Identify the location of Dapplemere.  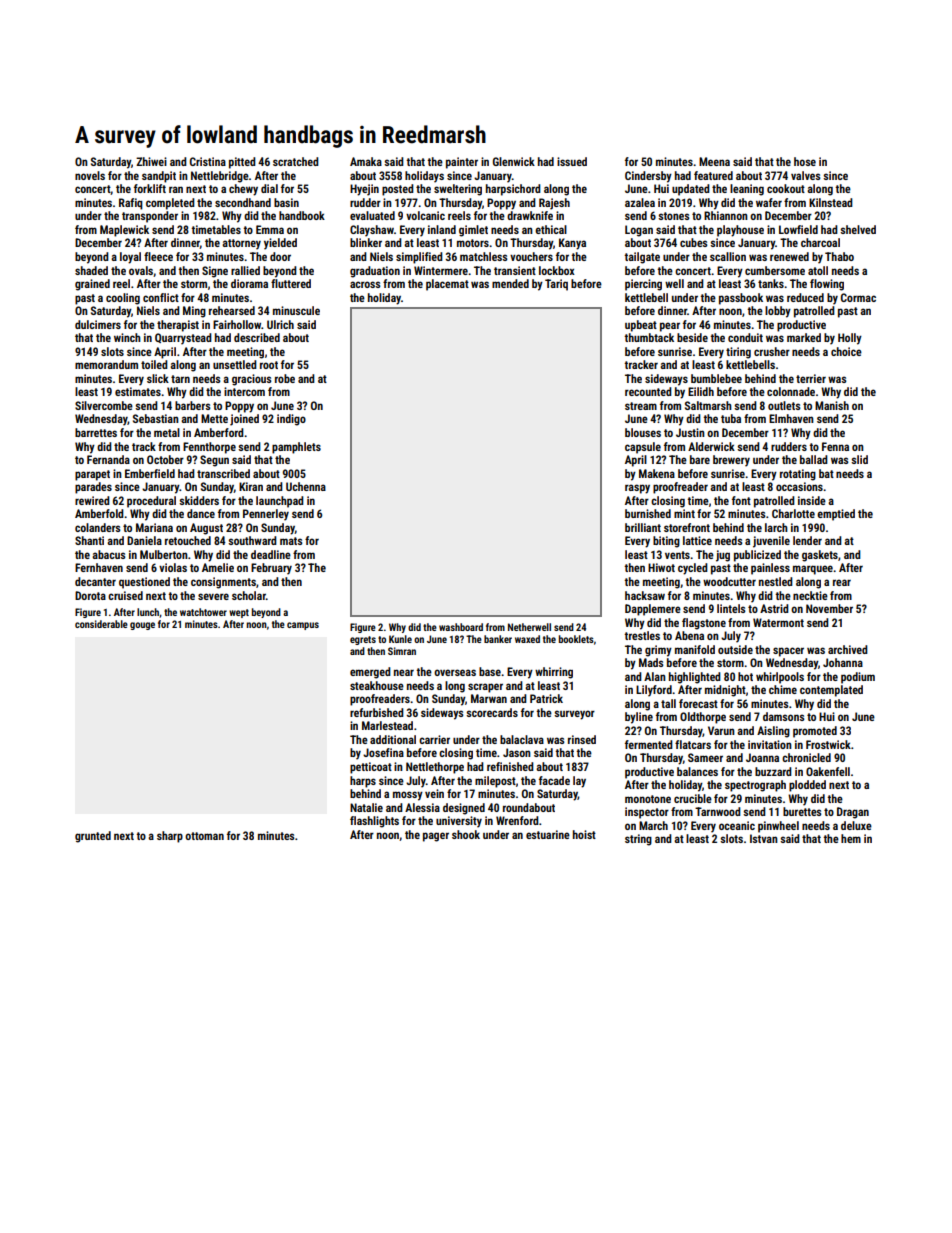
(653, 610).
